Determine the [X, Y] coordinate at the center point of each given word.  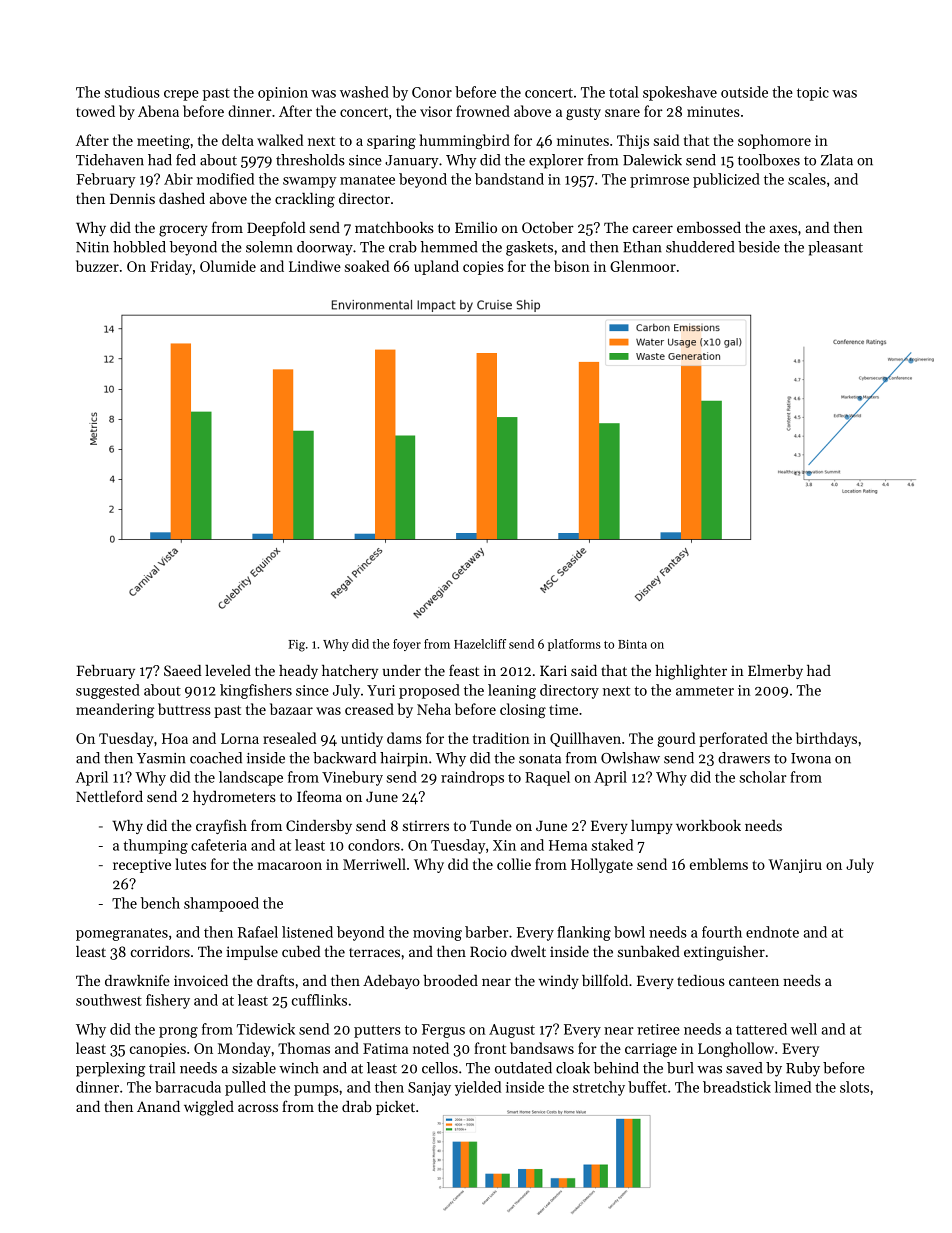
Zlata [837, 160]
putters [377, 1031]
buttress [184, 709]
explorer [556, 161]
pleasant [835, 248]
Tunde [491, 825]
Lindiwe [315, 266]
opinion [283, 94]
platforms [574, 645]
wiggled [209, 1108]
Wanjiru [795, 866]
